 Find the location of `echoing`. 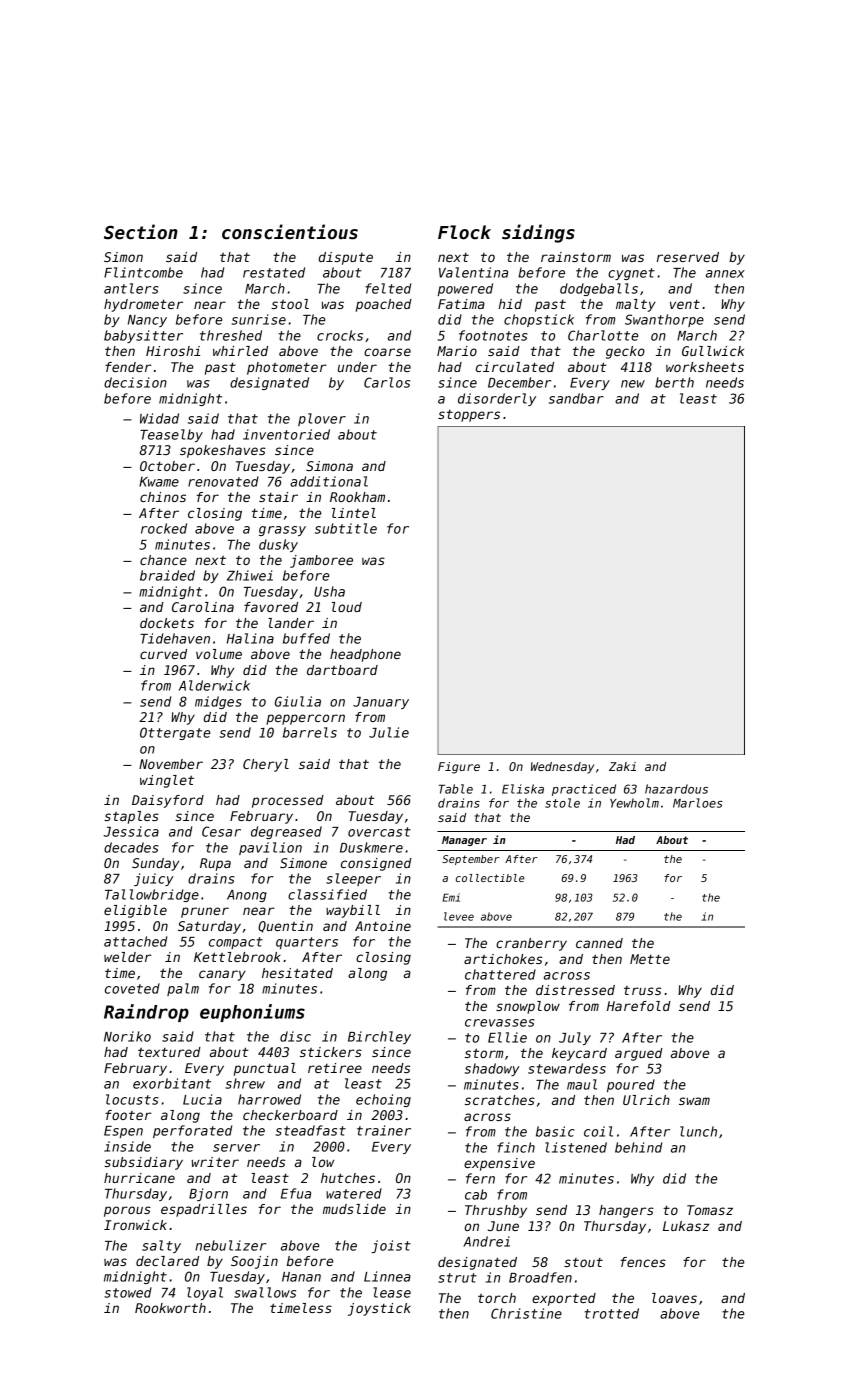

echoing is located at coordinates (383, 1100).
